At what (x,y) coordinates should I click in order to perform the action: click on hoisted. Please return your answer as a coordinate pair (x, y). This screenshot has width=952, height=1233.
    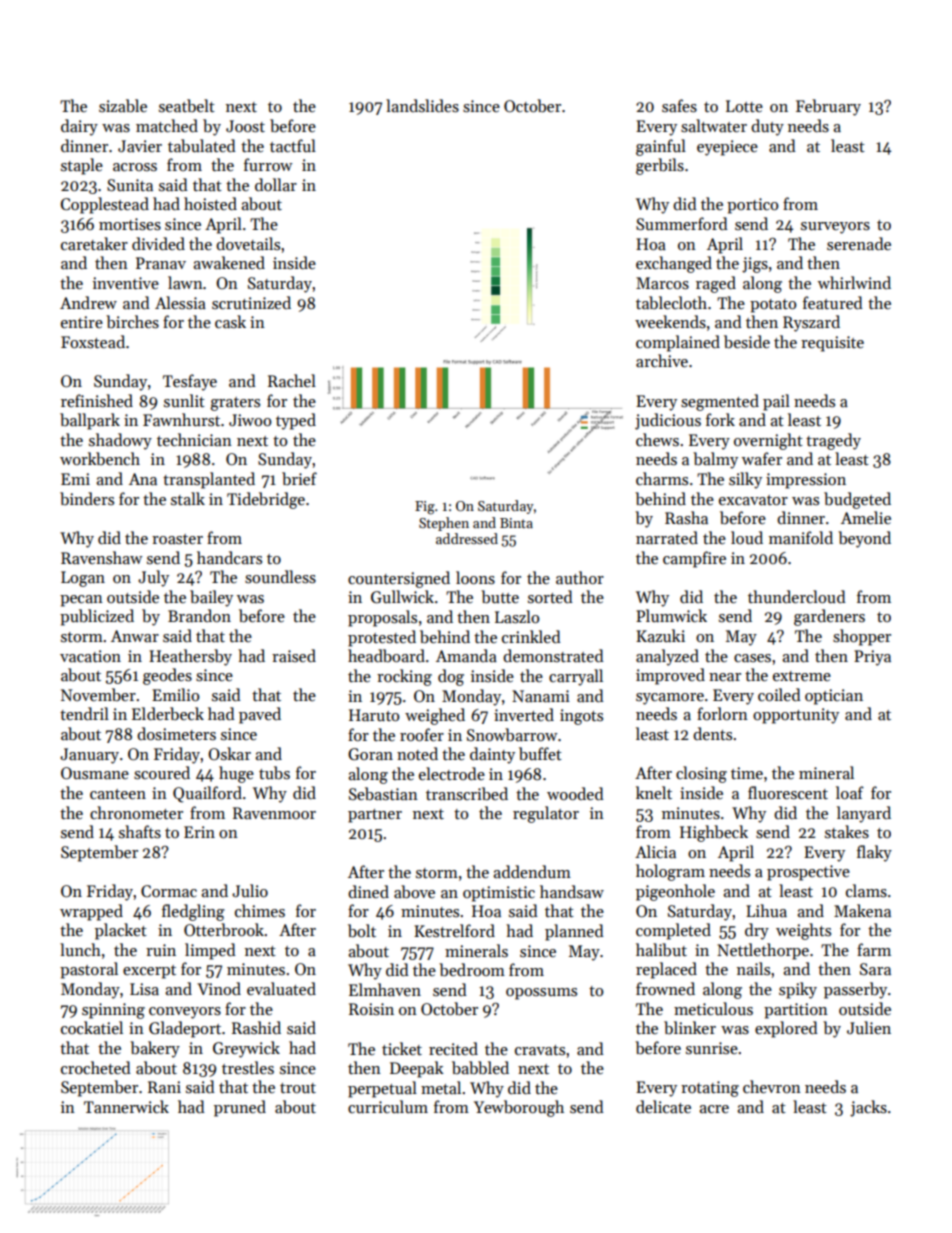
    Looking at the image, I should click on (210, 204).
